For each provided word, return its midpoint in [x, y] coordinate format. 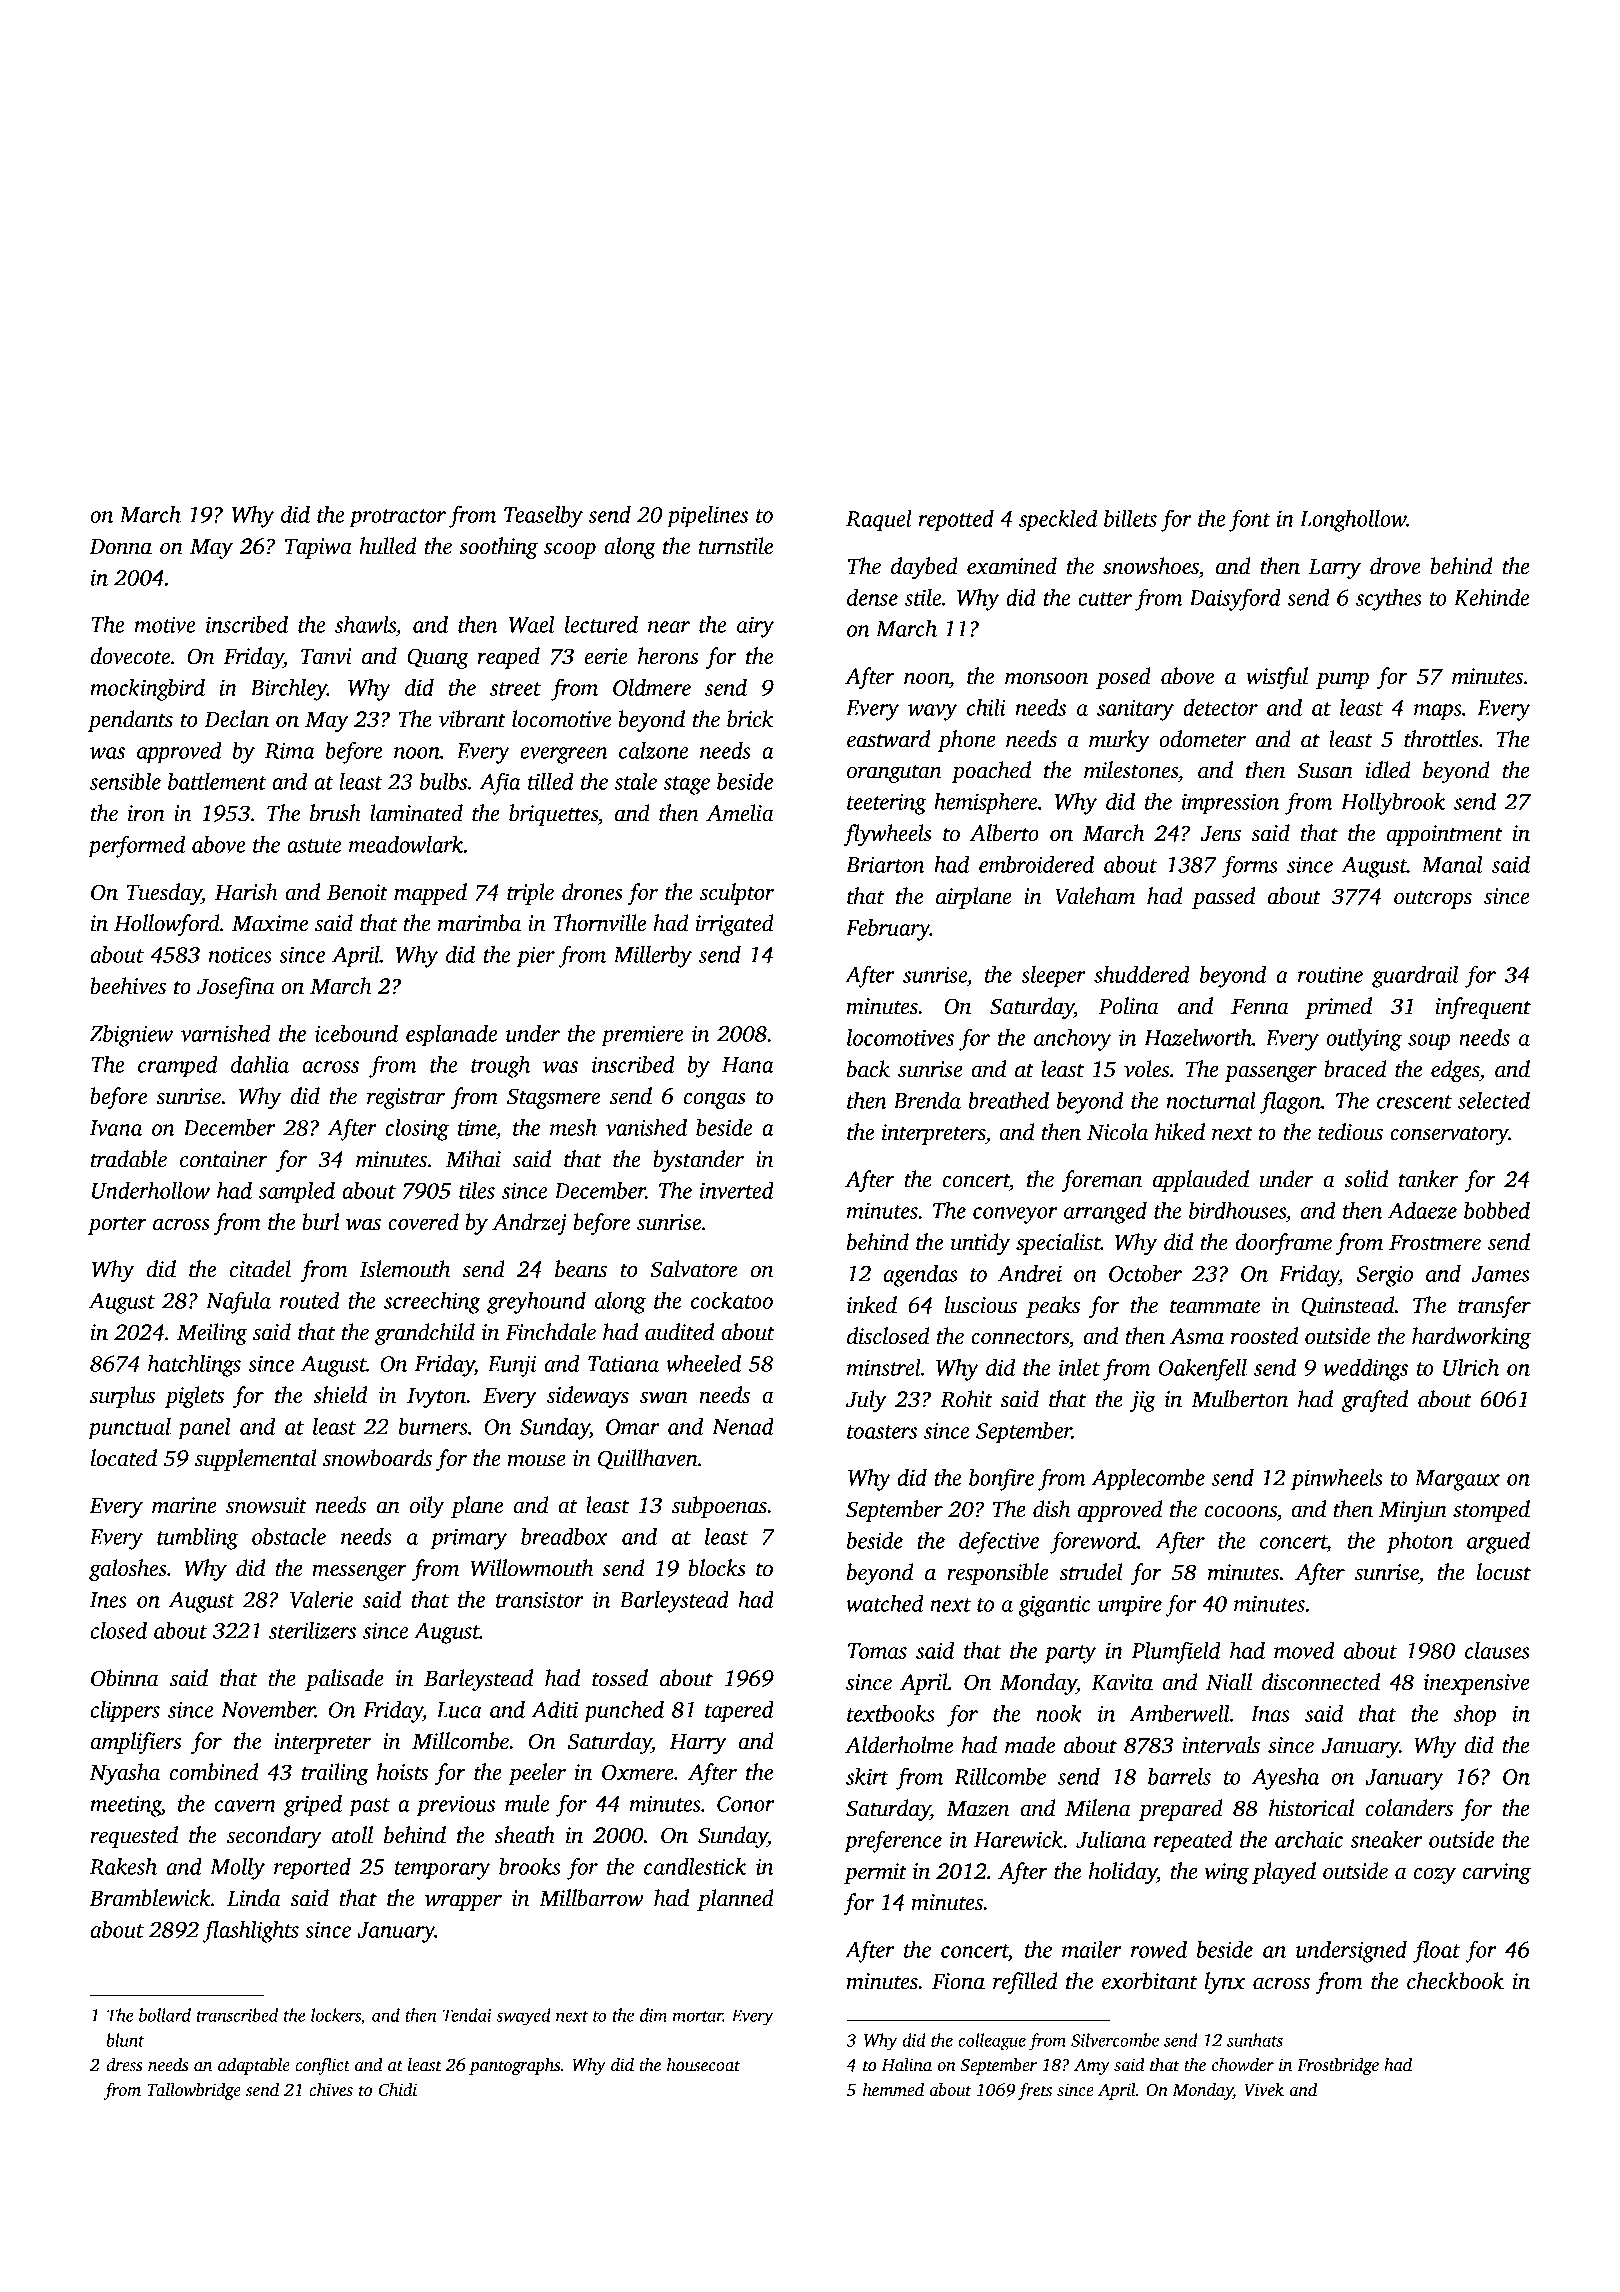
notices [240, 954]
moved [1304, 1650]
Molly [237, 1869]
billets [1130, 518]
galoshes [128, 1570]
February [888, 930]
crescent [1414, 1102]
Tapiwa [318, 548]
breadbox [564, 1536]
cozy [1434, 1876]
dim [653, 2015]
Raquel [879, 521]
